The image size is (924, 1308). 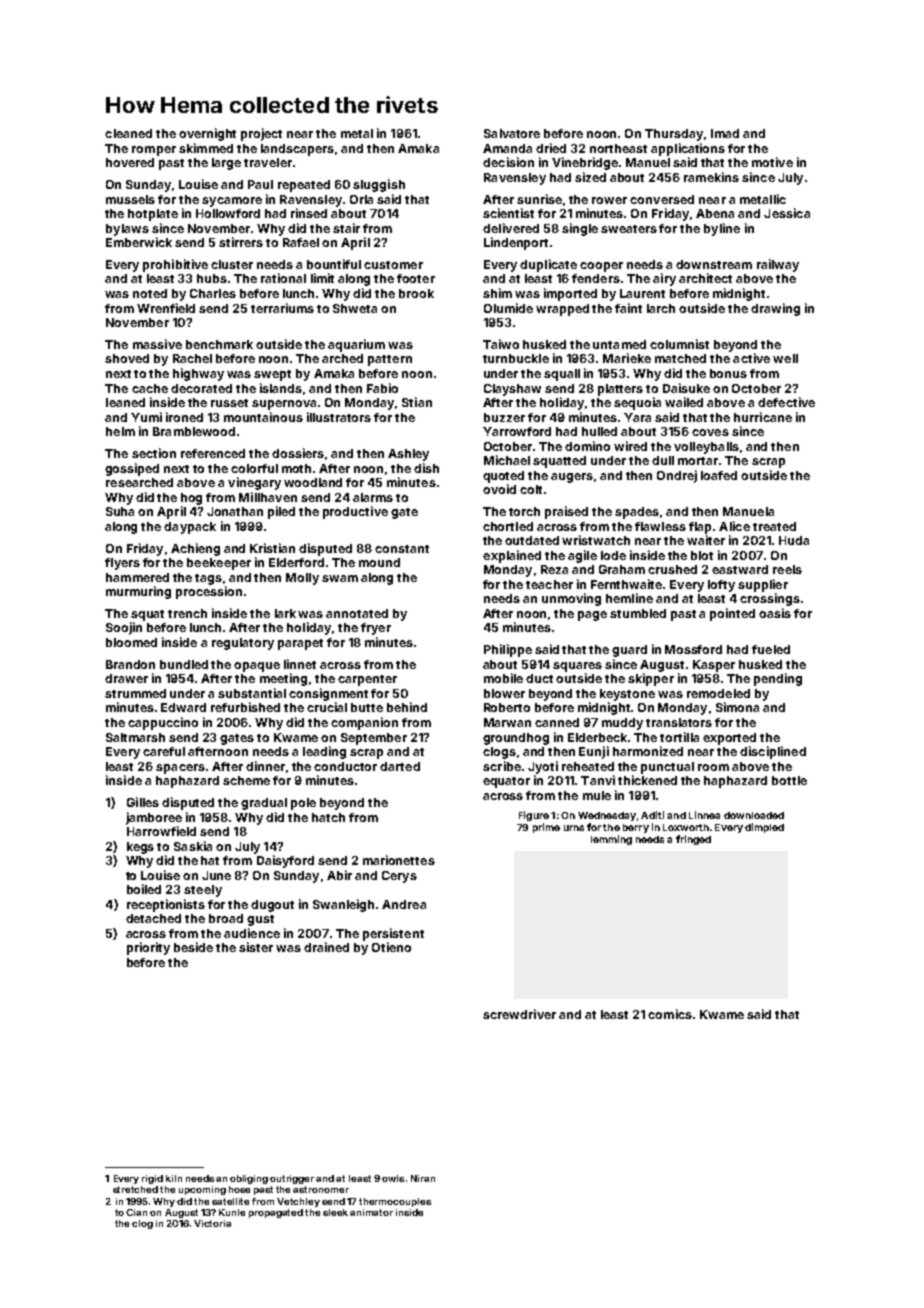 What do you see at coordinates (629, 598) in the page?
I see `hemline` at bounding box center [629, 598].
